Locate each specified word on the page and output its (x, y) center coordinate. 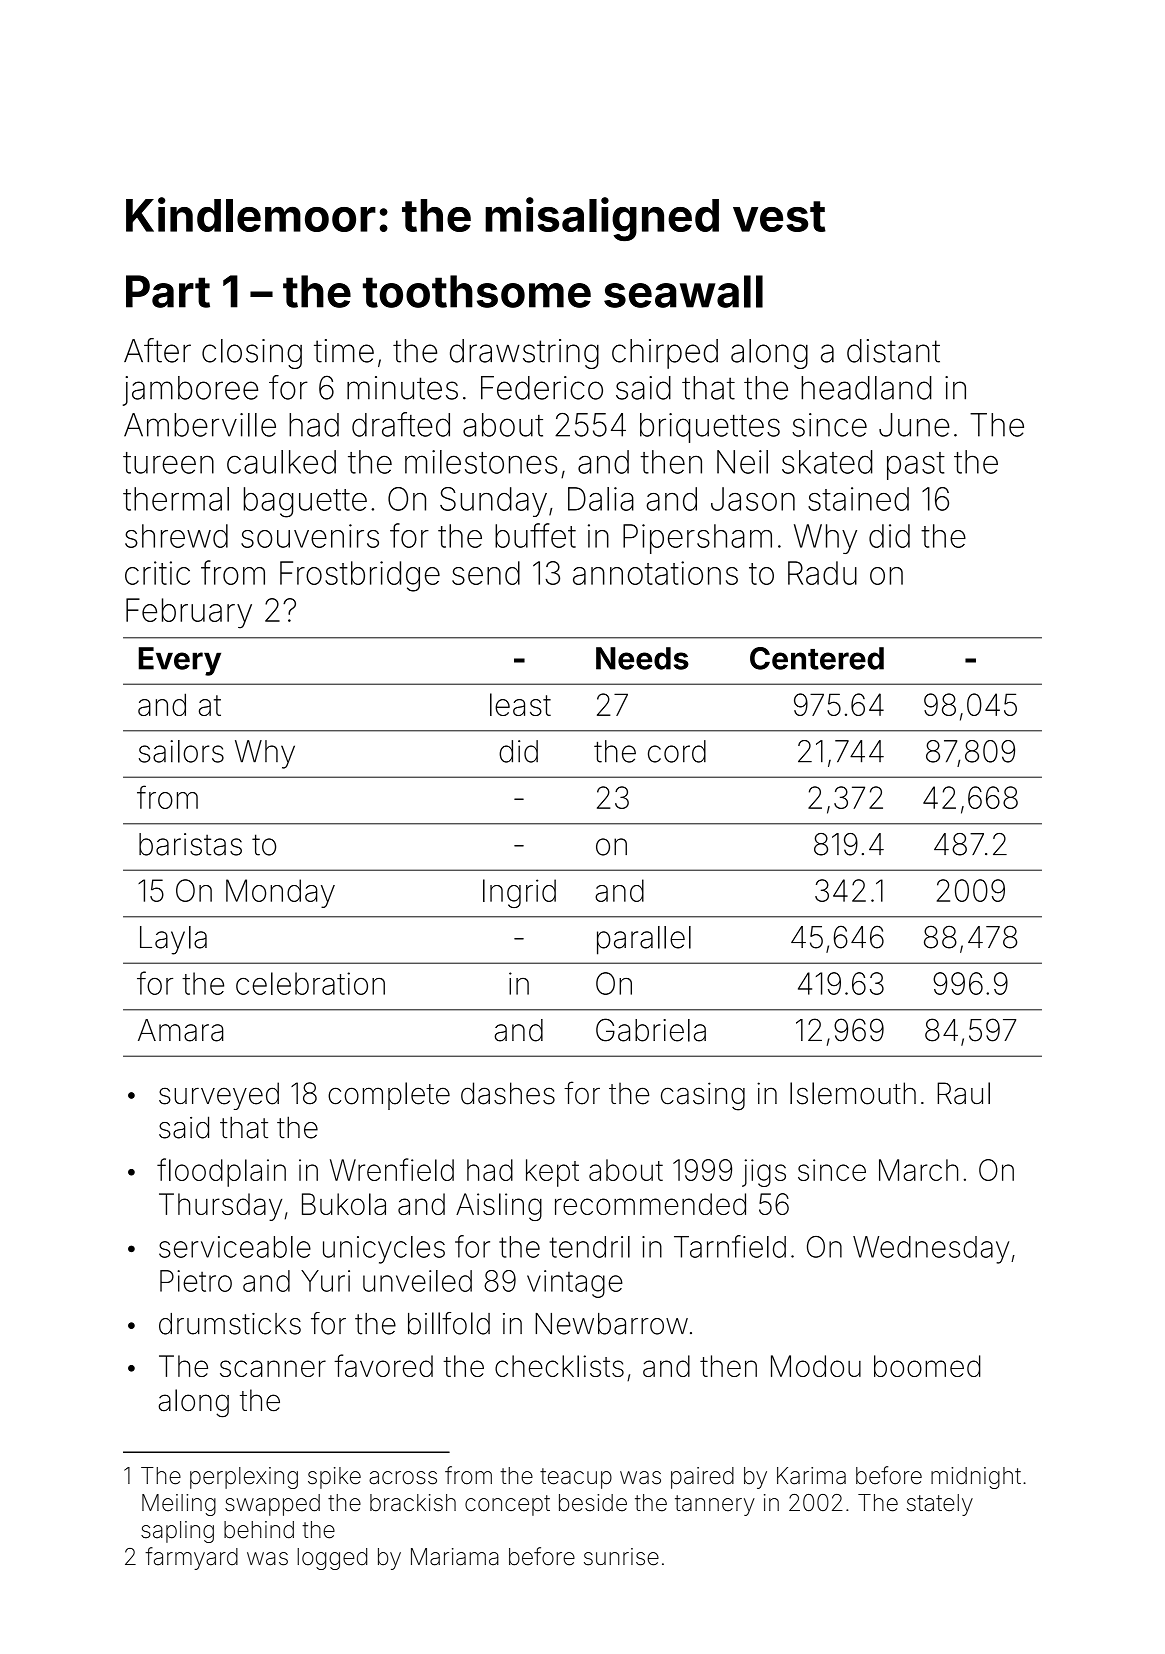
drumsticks (230, 1324)
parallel (644, 940)
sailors (181, 751)
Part (168, 291)
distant (893, 351)
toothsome (477, 291)
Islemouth (853, 1093)
